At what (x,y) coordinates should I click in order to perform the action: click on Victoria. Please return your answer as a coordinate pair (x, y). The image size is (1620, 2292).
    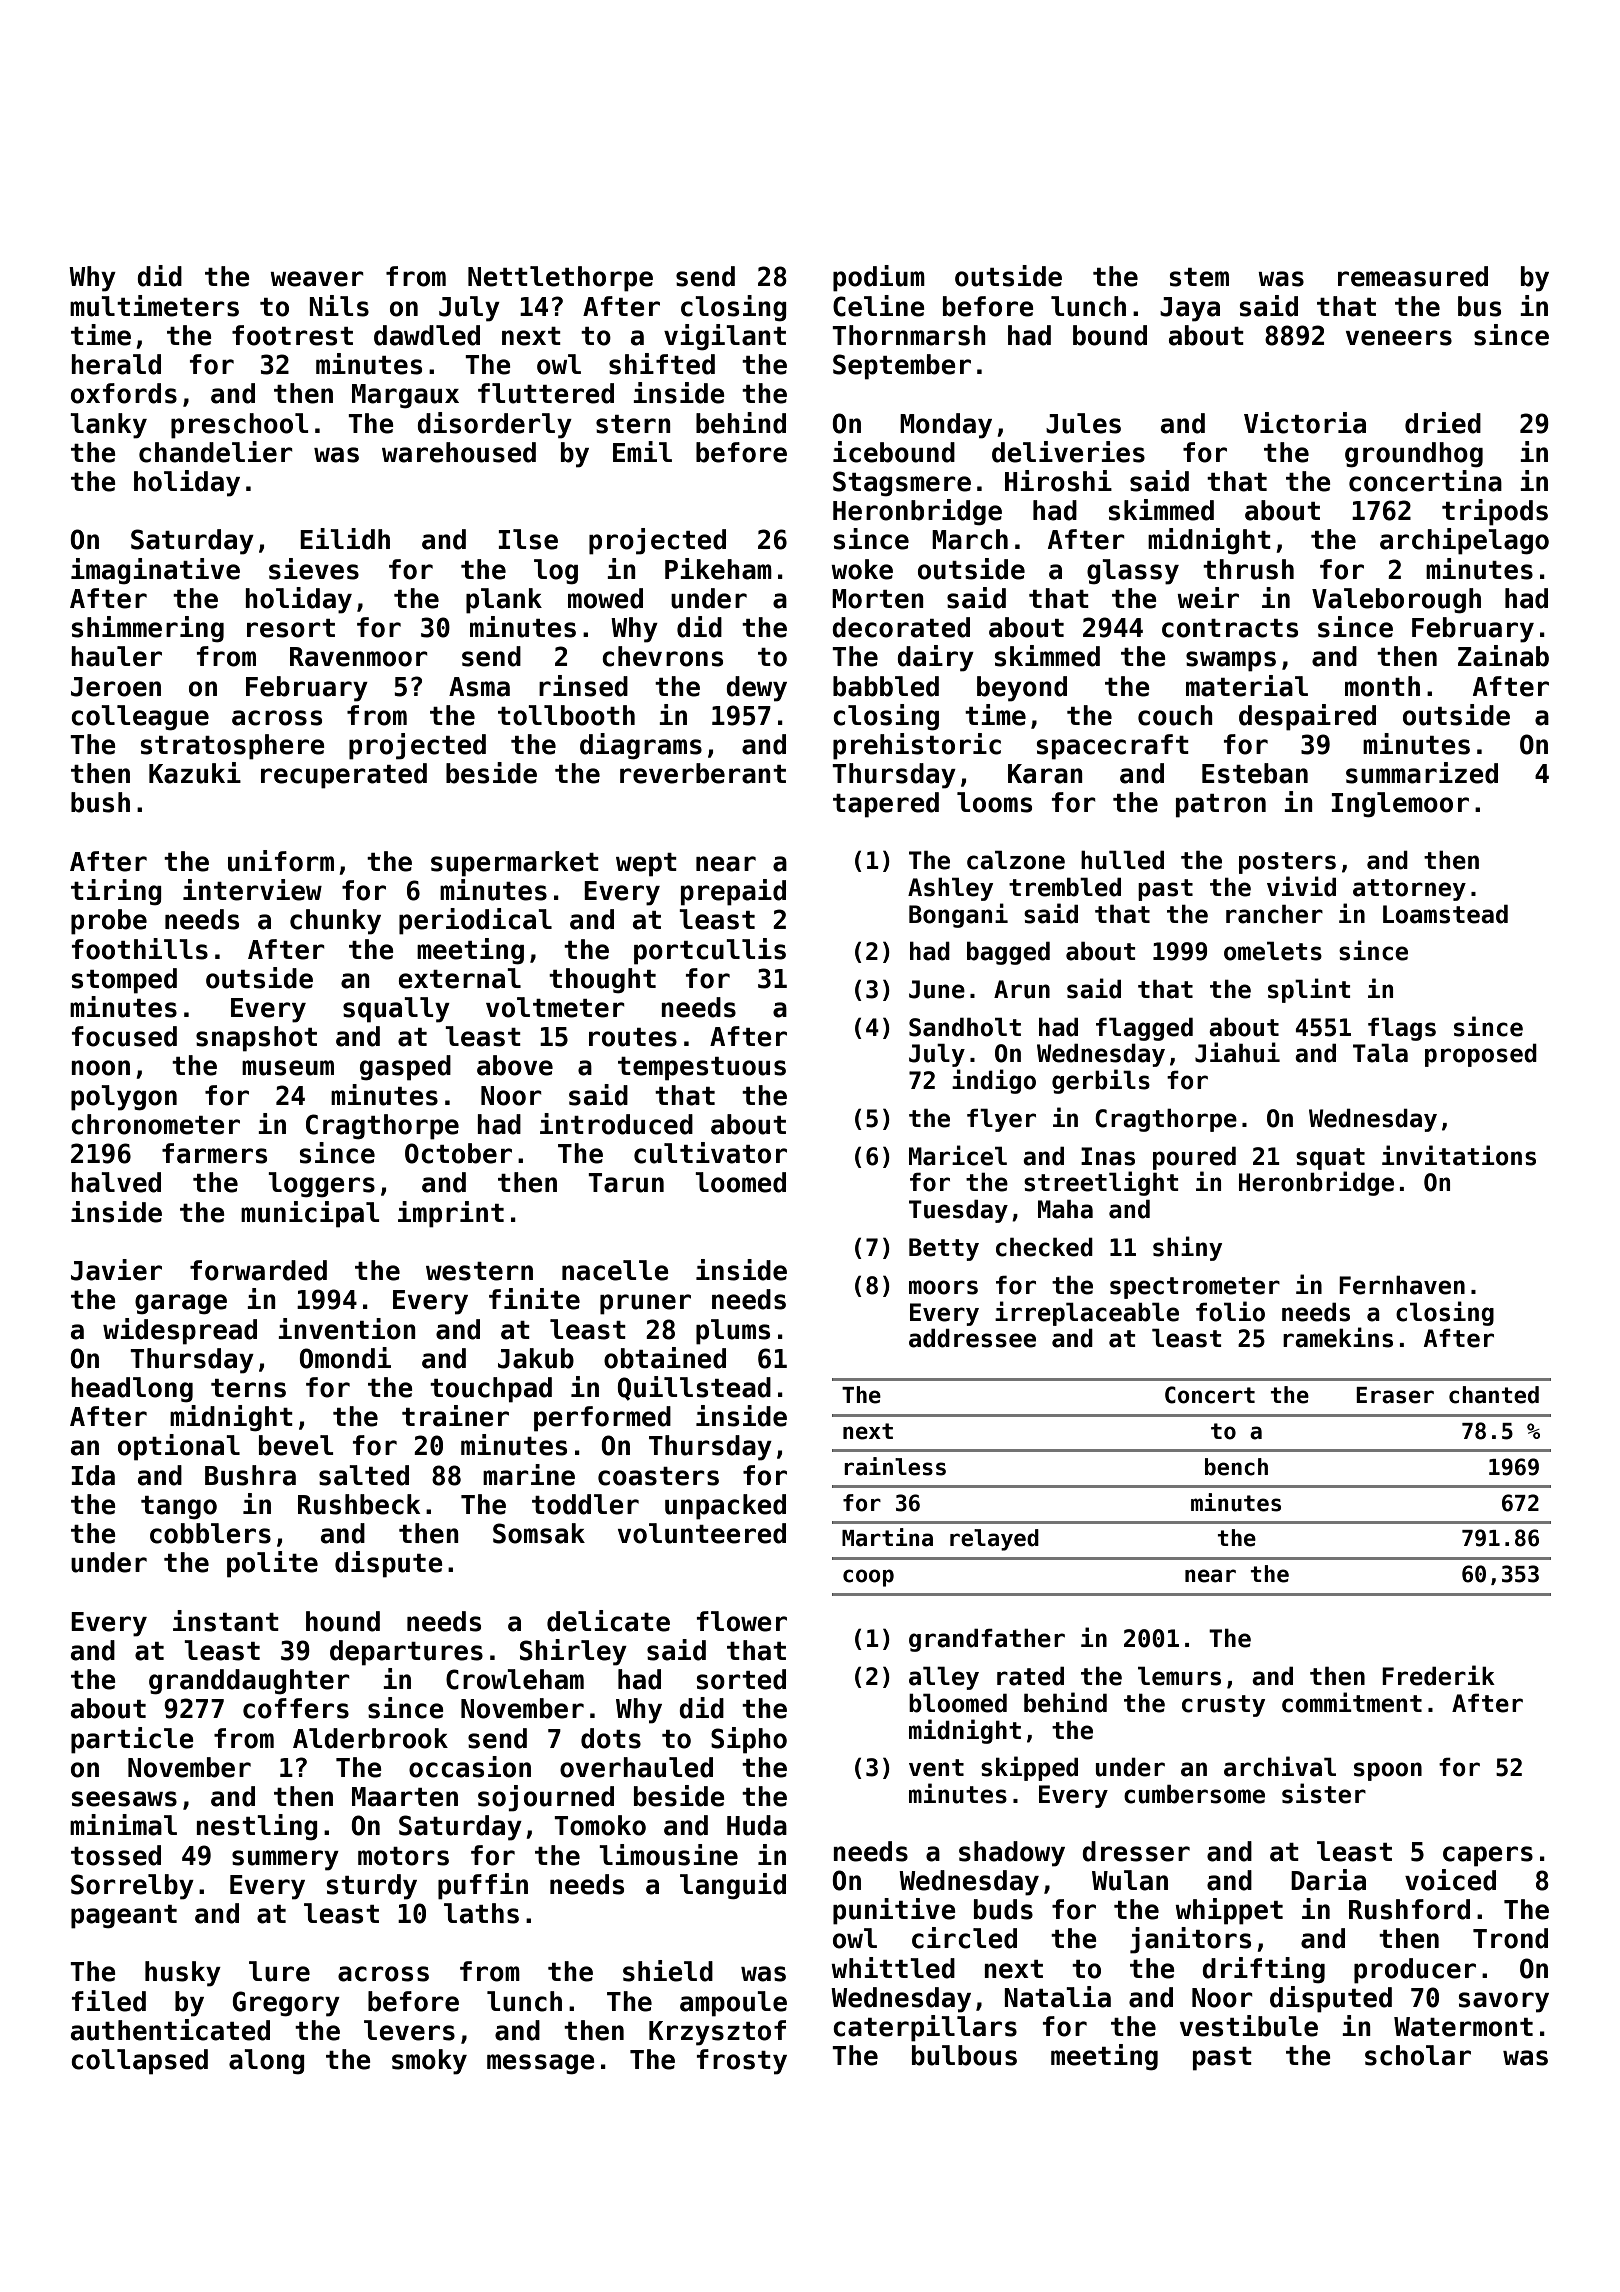
    Looking at the image, I should click on (1305, 423).
